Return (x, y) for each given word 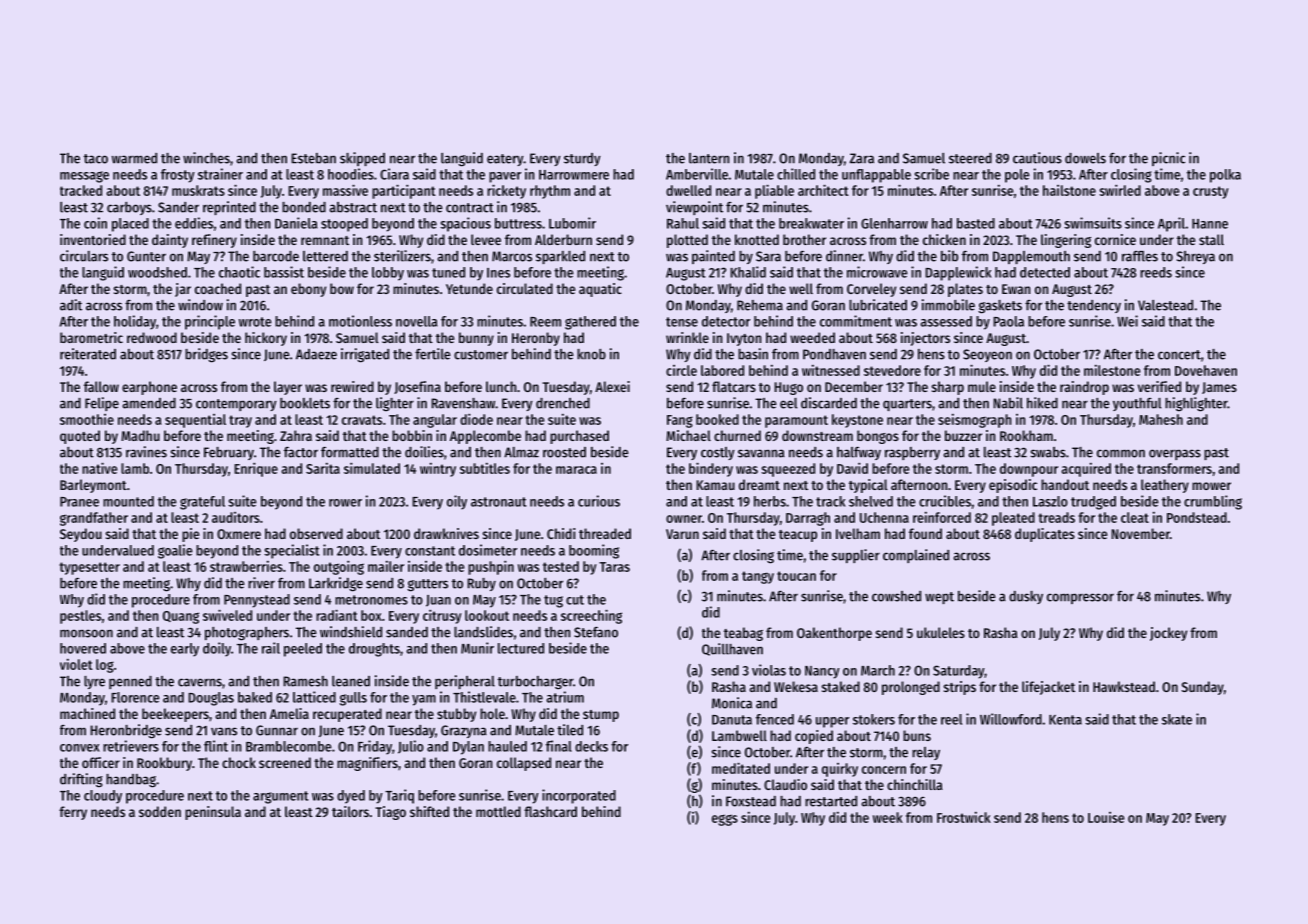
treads (1056, 517)
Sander (178, 207)
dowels (1085, 158)
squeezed (788, 470)
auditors (236, 517)
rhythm (550, 192)
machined (87, 713)
